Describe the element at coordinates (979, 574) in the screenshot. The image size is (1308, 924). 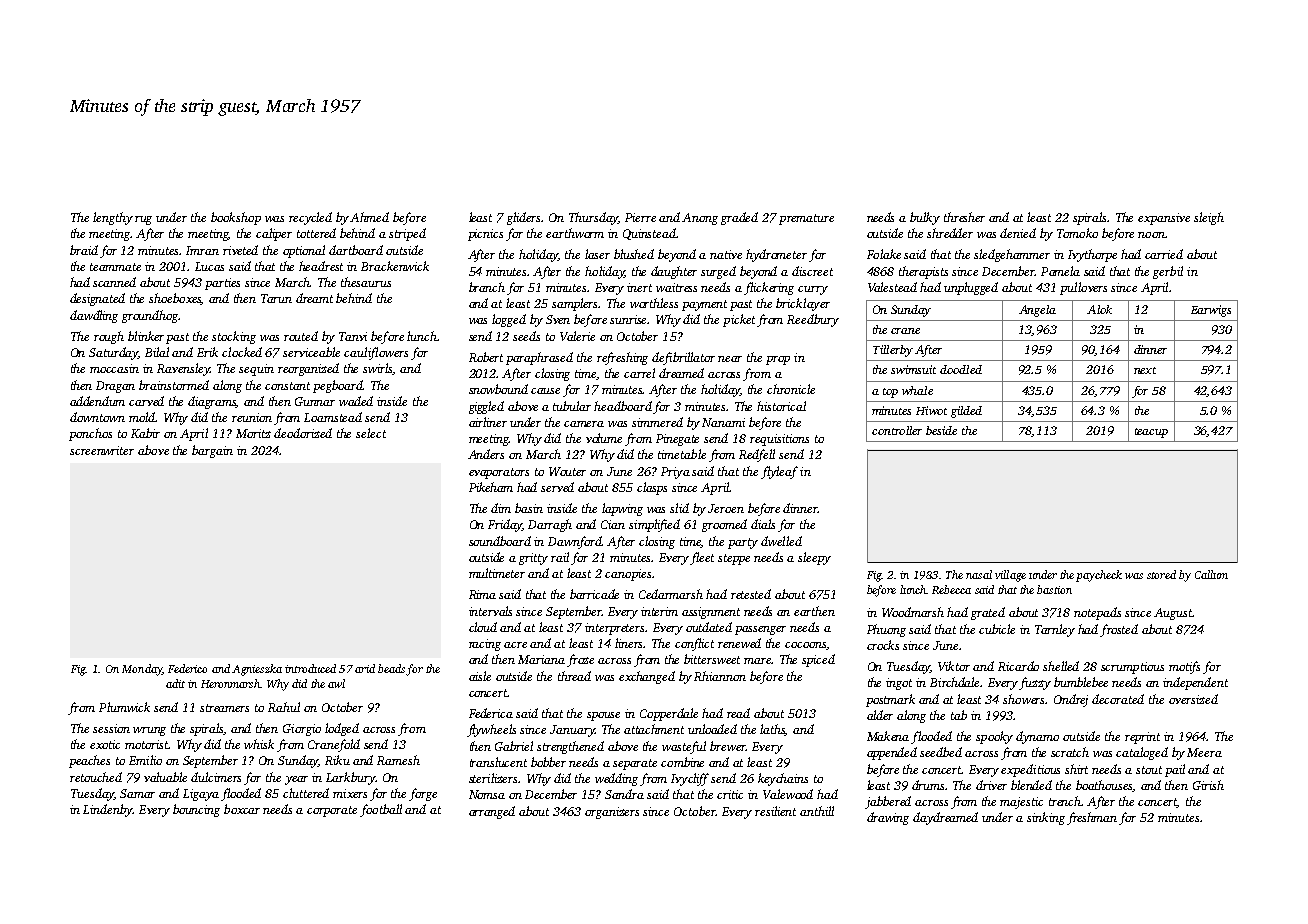
I see `nasal` at that location.
